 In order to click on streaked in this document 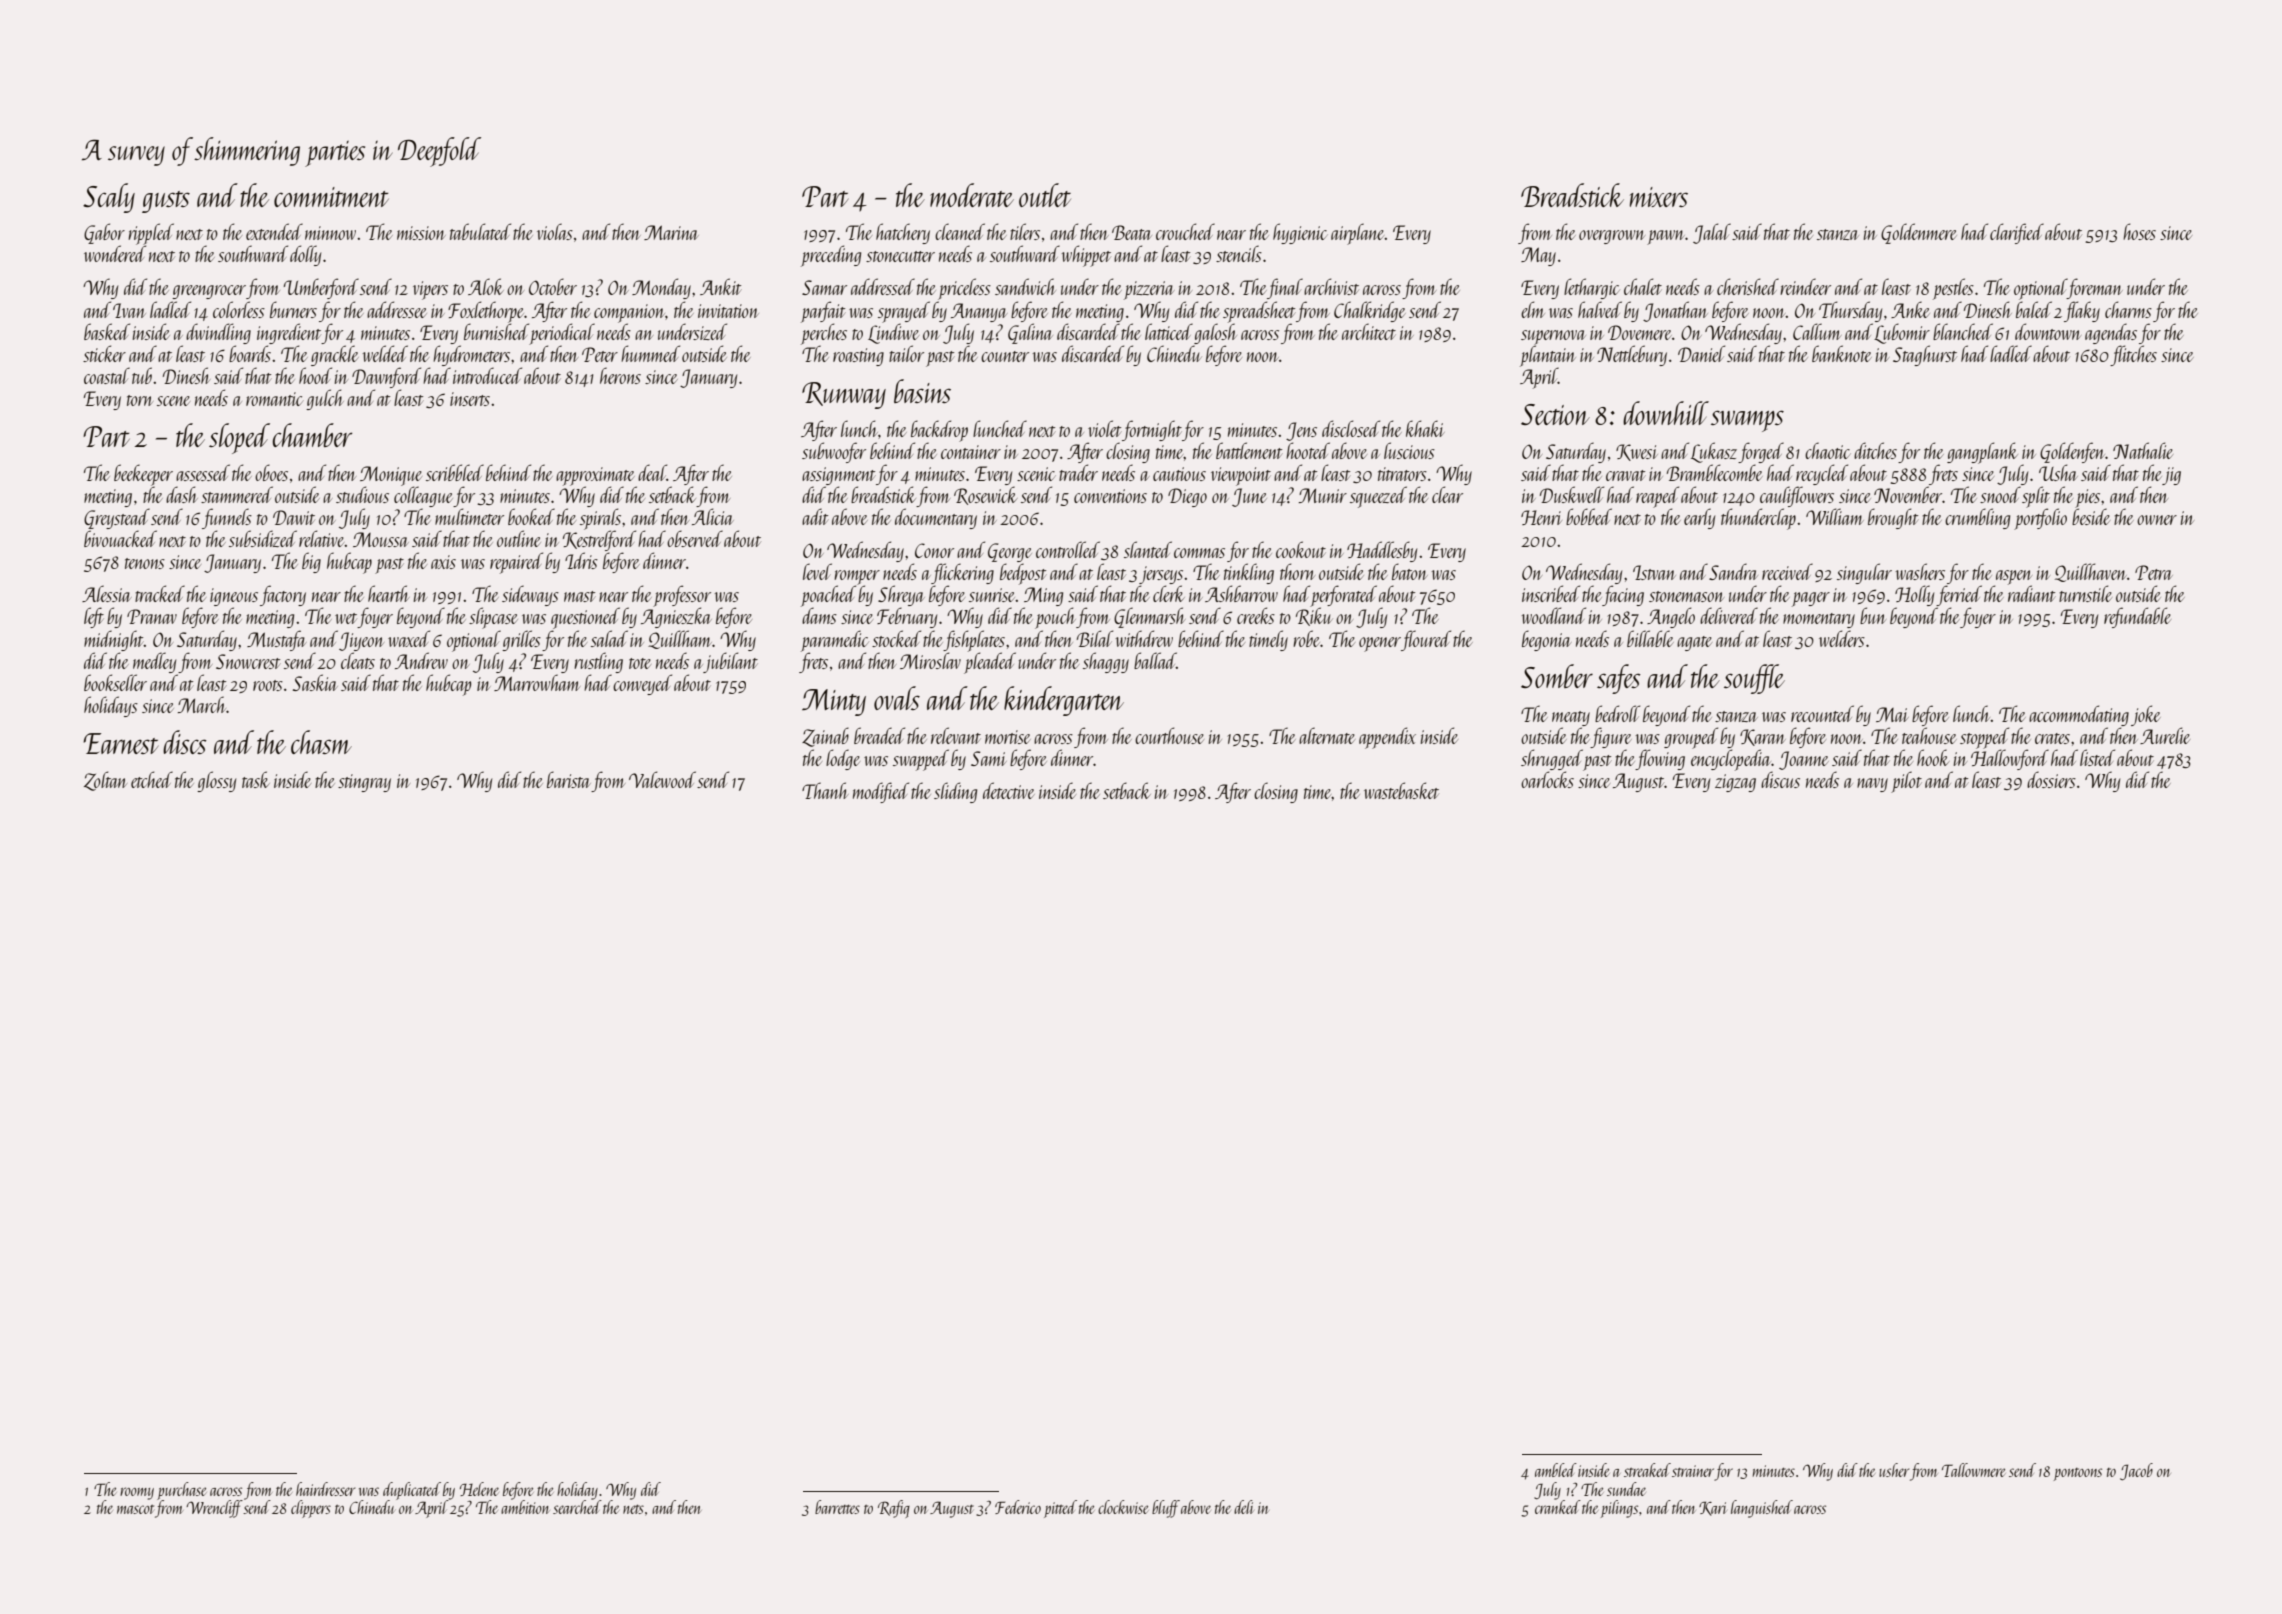, I will do `click(1647, 1470)`.
